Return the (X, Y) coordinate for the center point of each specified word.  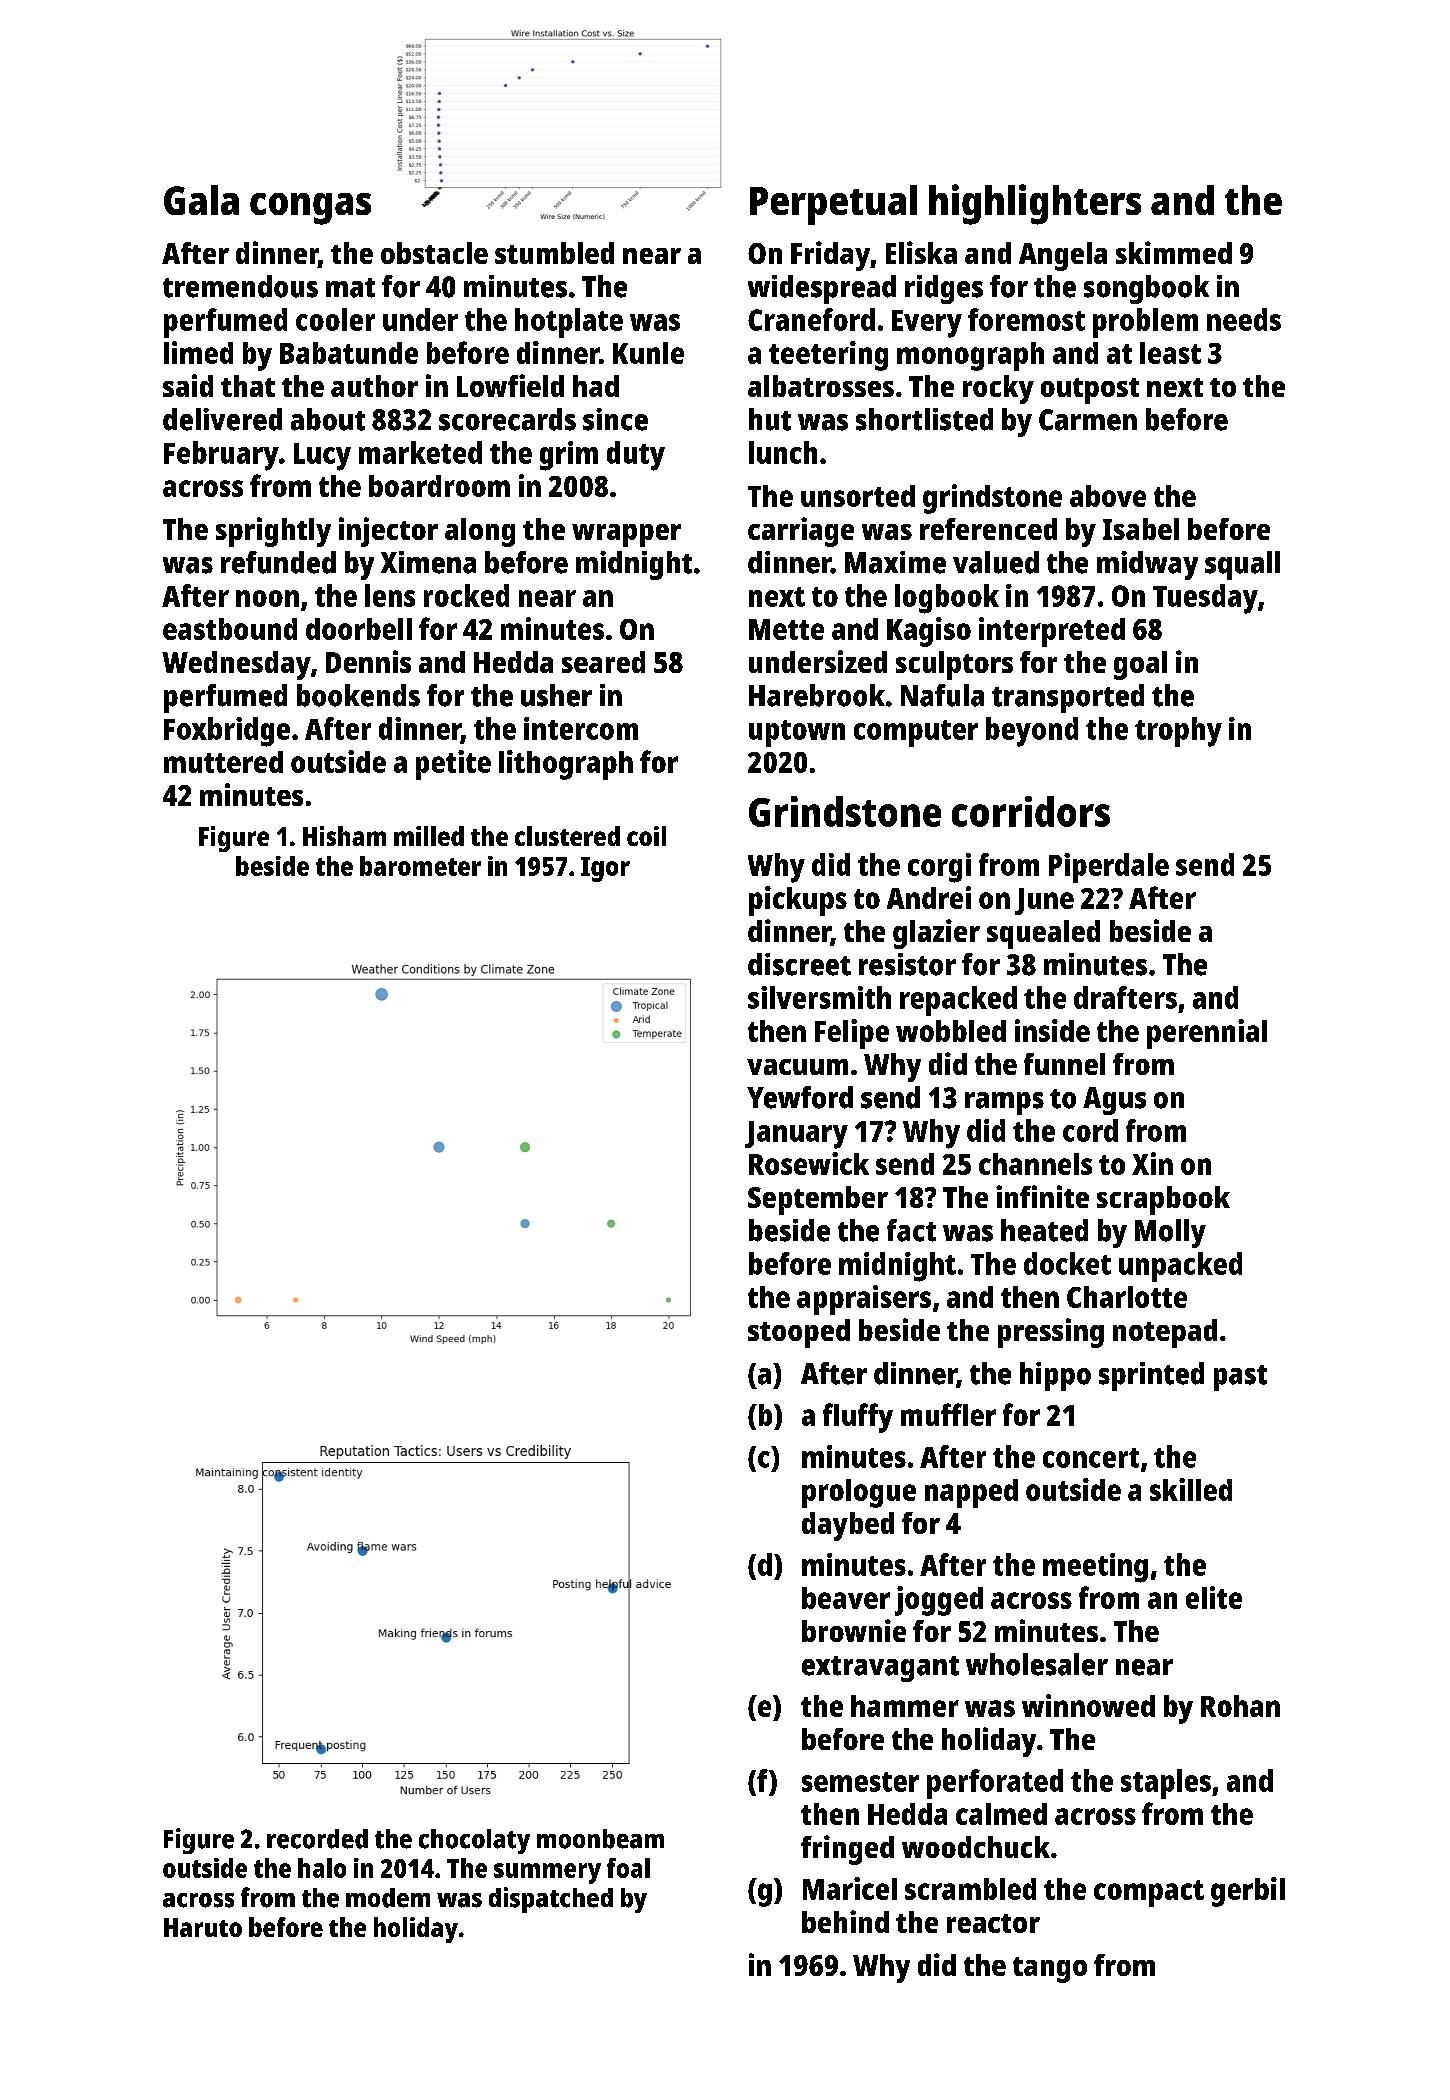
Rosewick (809, 1163)
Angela (1063, 256)
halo (322, 1868)
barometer (420, 866)
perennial (1207, 1034)
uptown (797, 733)
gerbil (1248, 1892)
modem (388, 1898)
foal (628, 1868)
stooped (799, 1333)
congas (310, 209)
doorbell (359, 629)
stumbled (554, 253)
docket (1067, 1263)
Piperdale (1109, 868)
